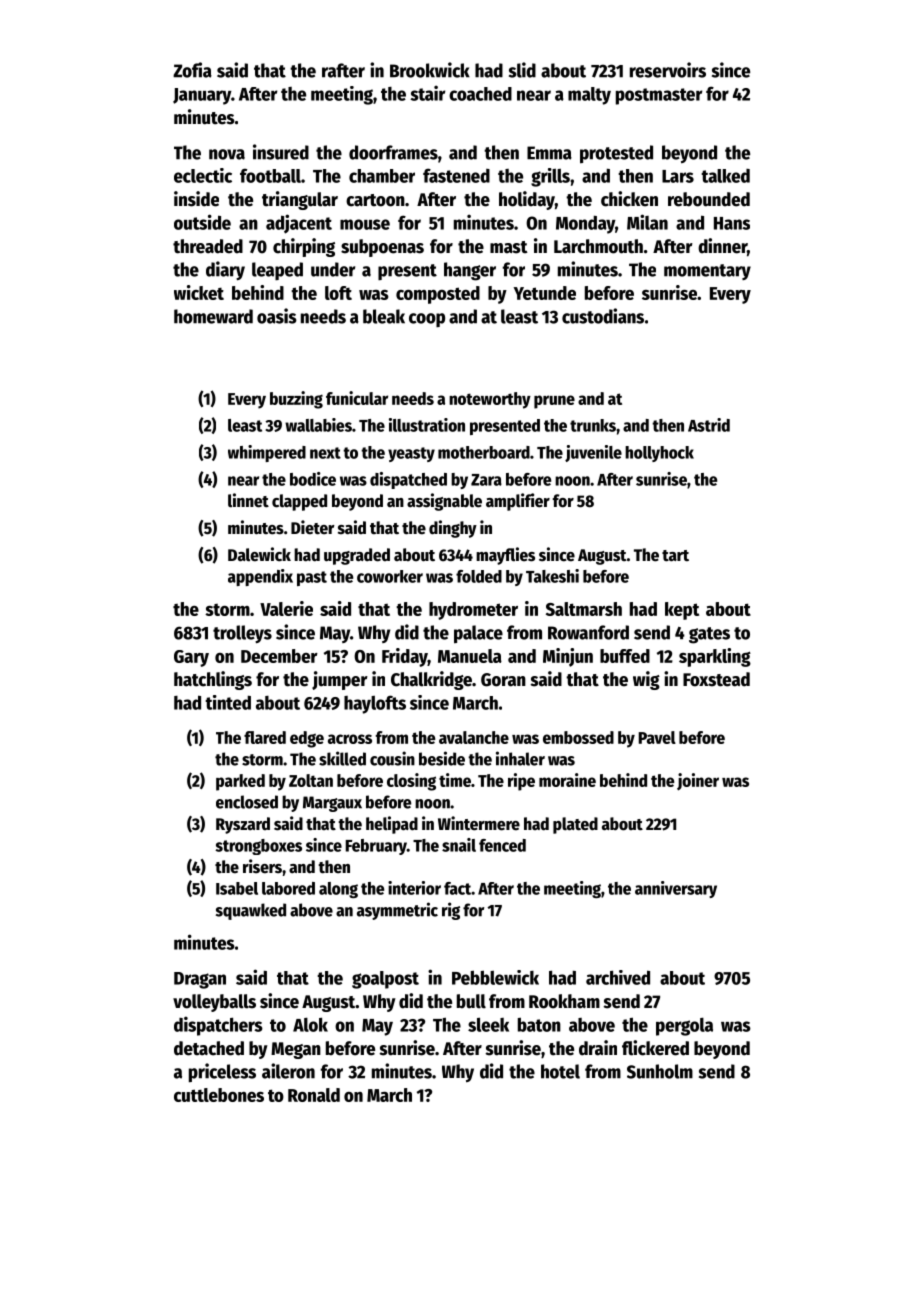 This page has height=1311, width=924. Describe the element at coordinates (709, 425) in the page. I see `Astrid` at that location.
